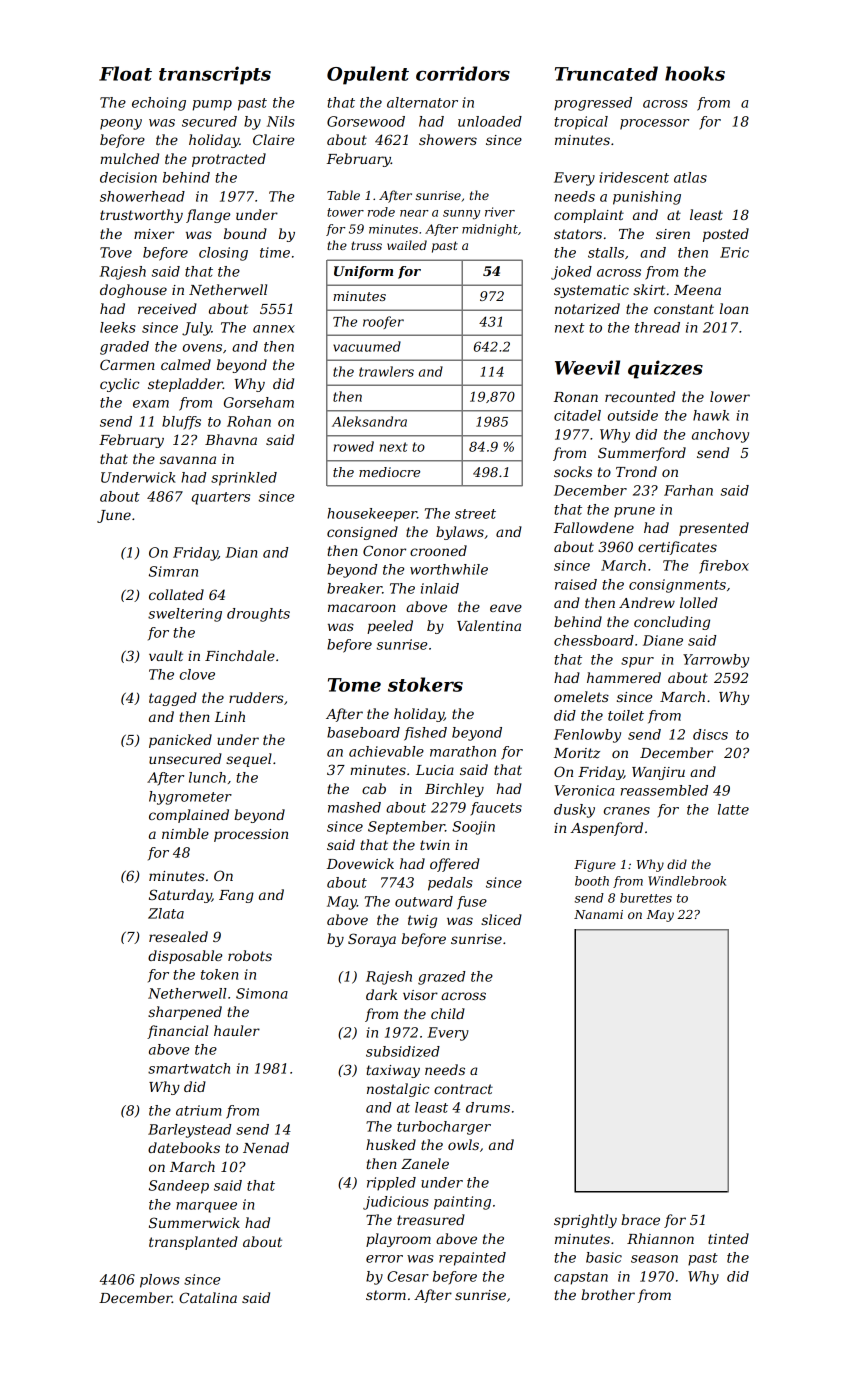 This screenshot has height=1400, width=849. Describe the element at coordinates (266, 1147) in the screenshot. I see `Nenad` at that location.
